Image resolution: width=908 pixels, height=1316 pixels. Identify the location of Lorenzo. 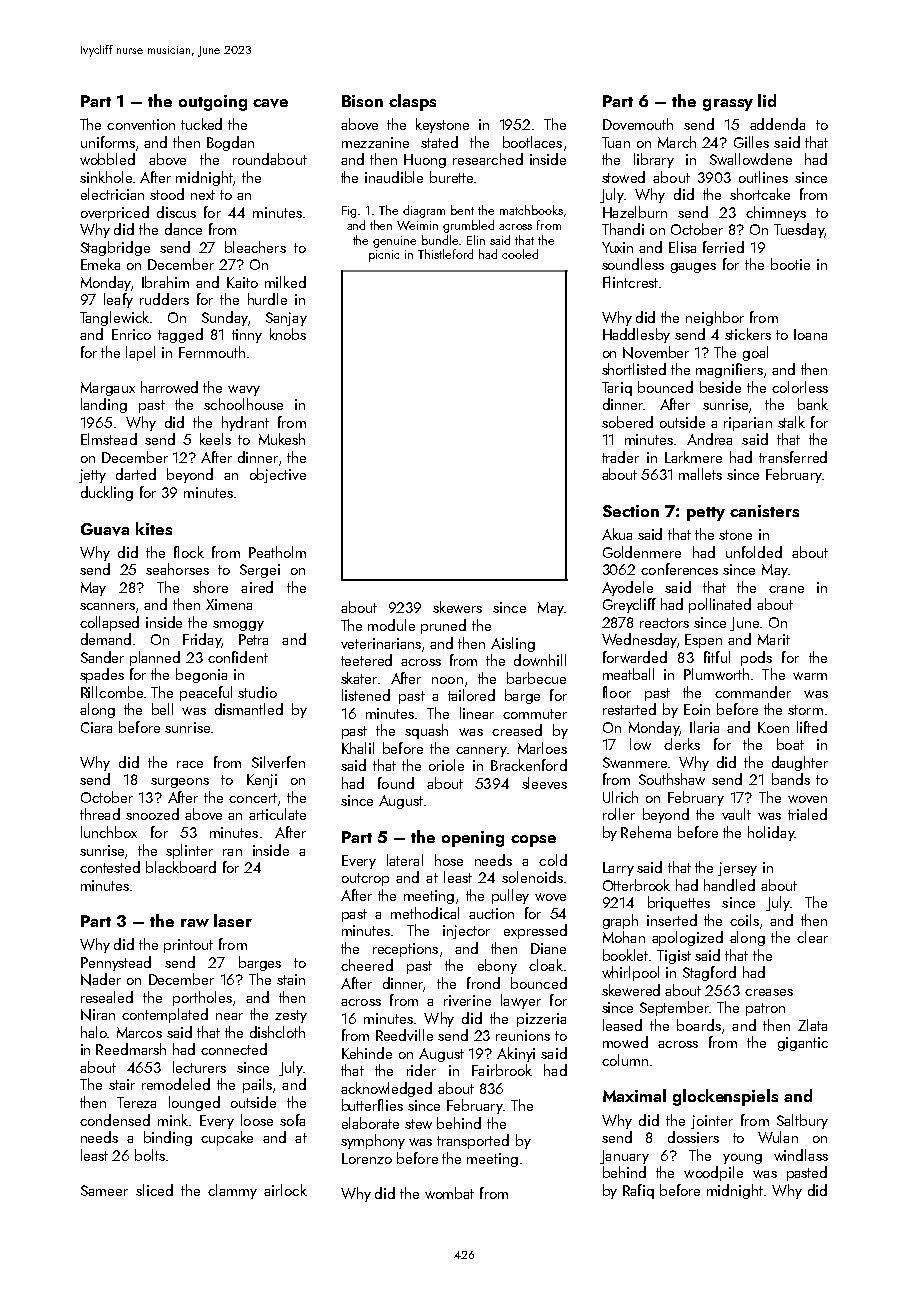
(367, 1158).
